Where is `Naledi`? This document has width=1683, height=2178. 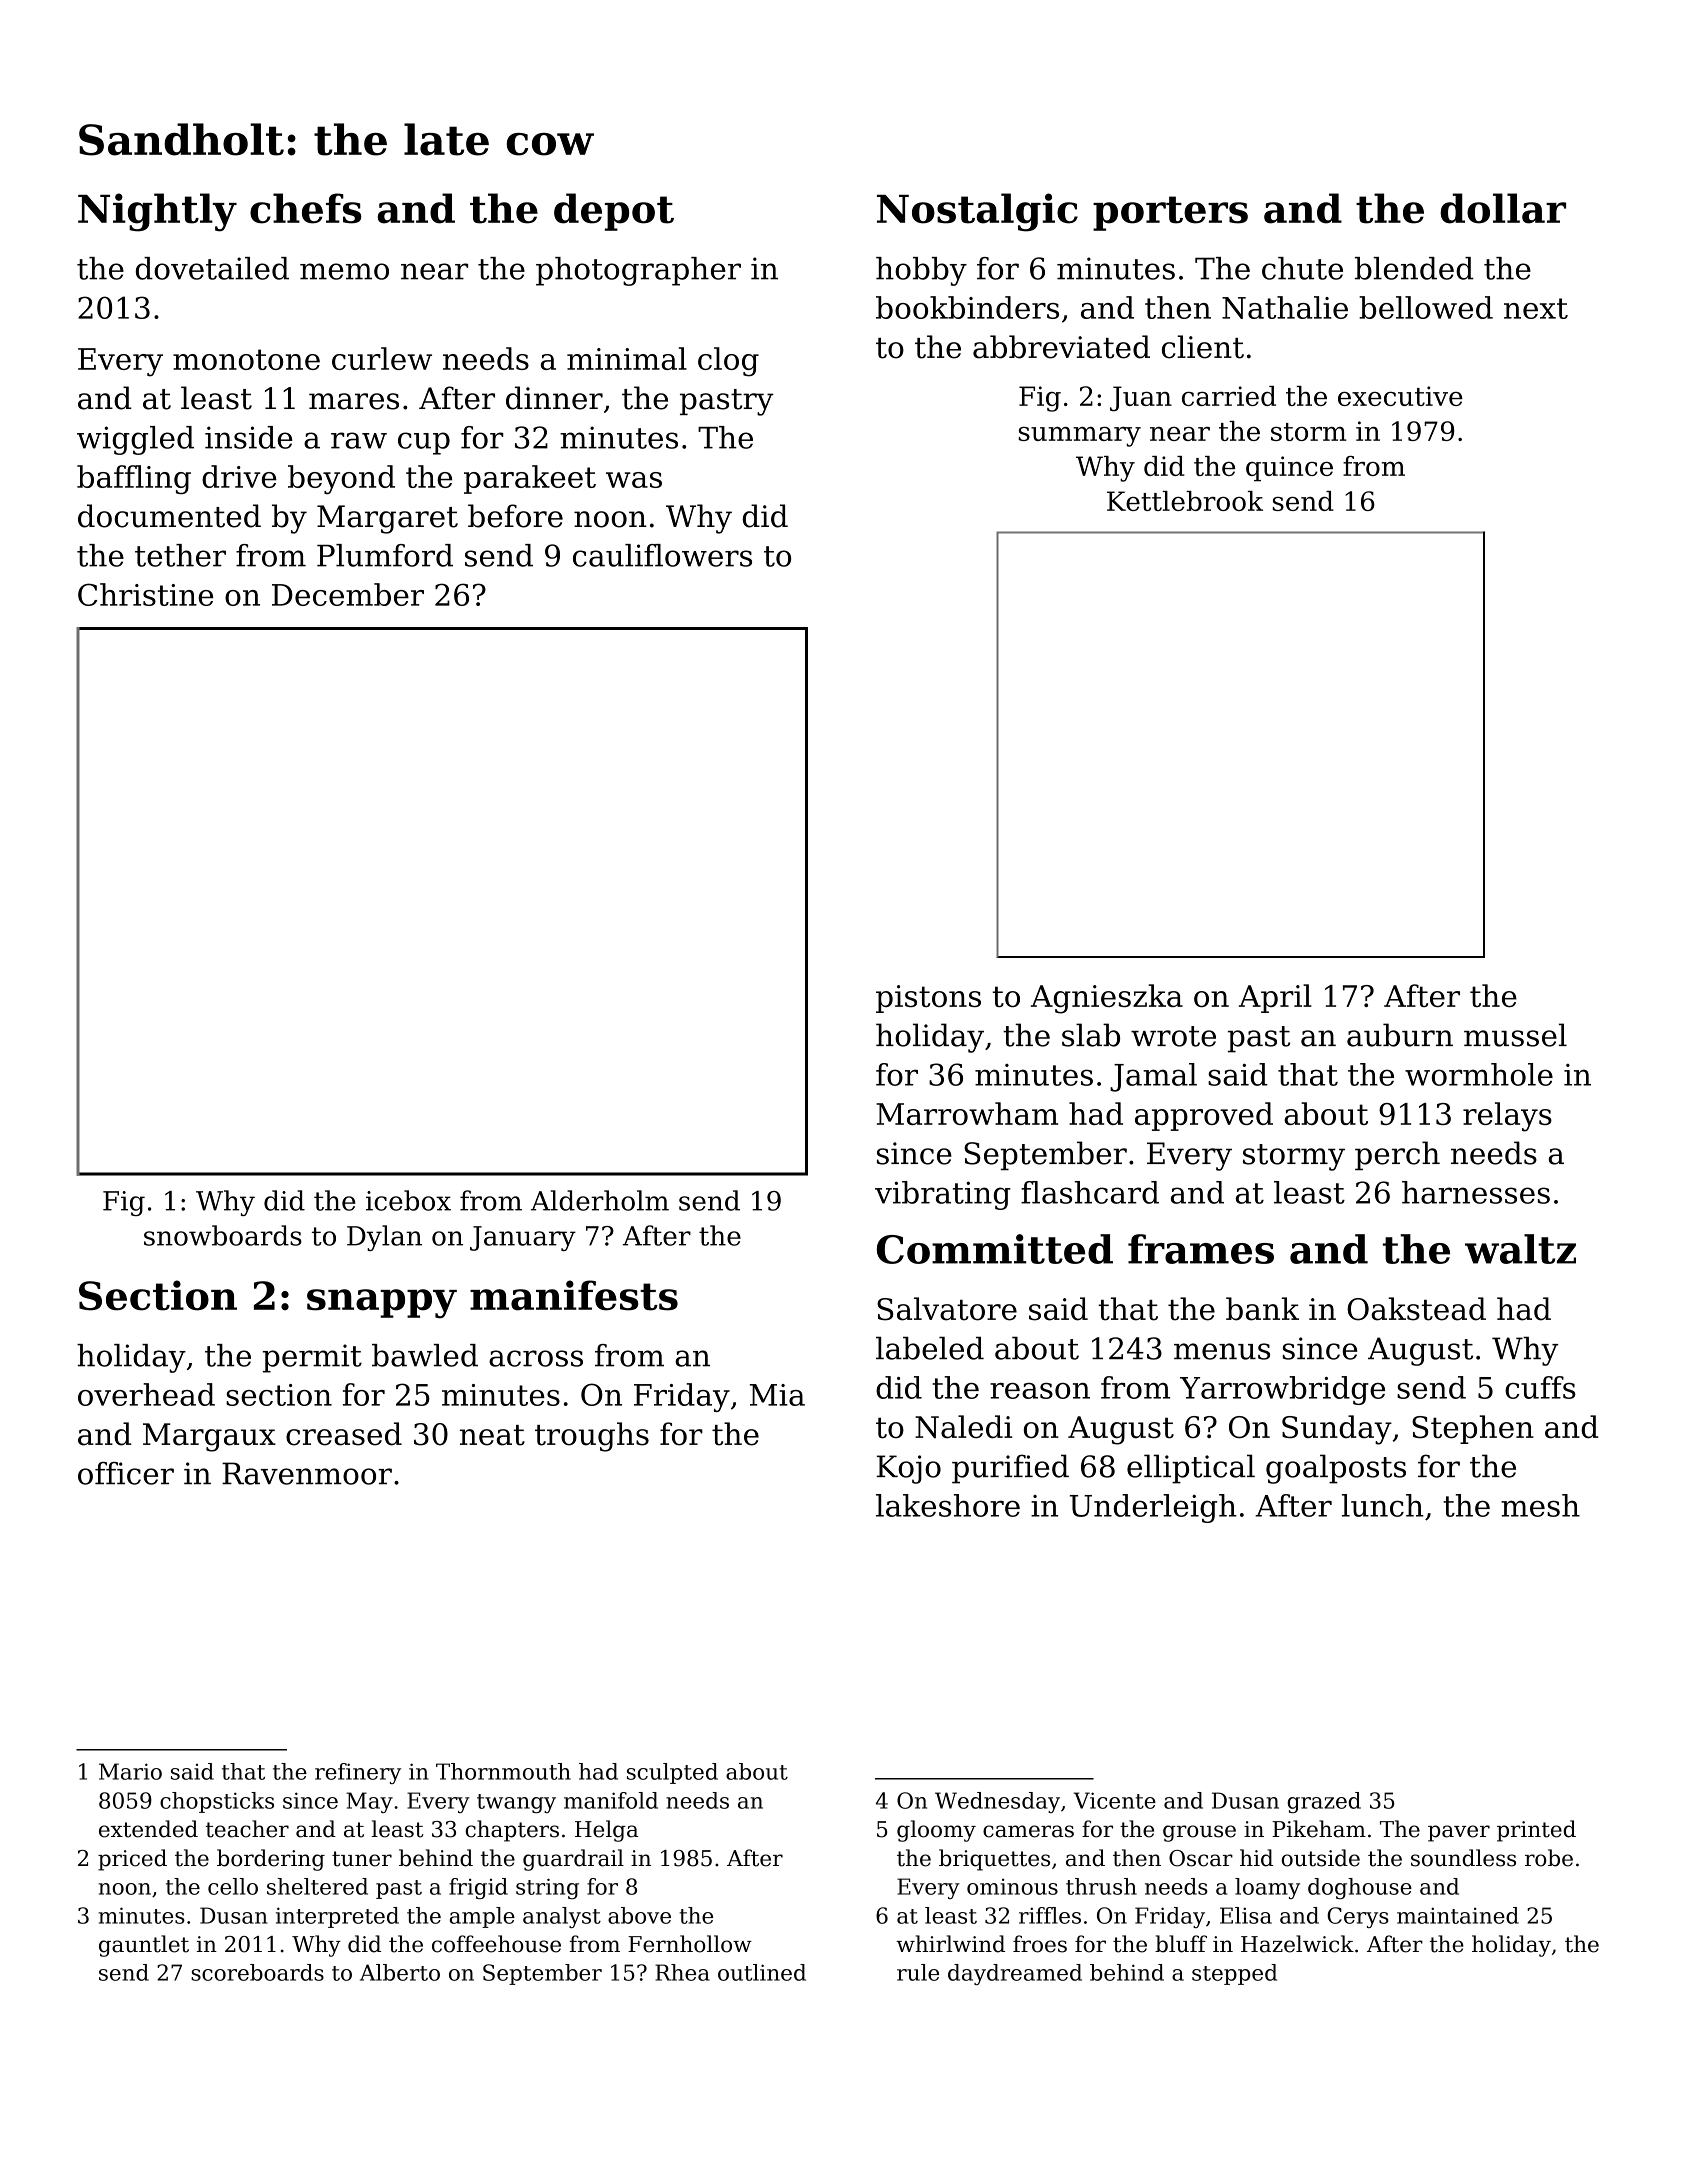
Naledi is located at coordinates (963, 1427).
